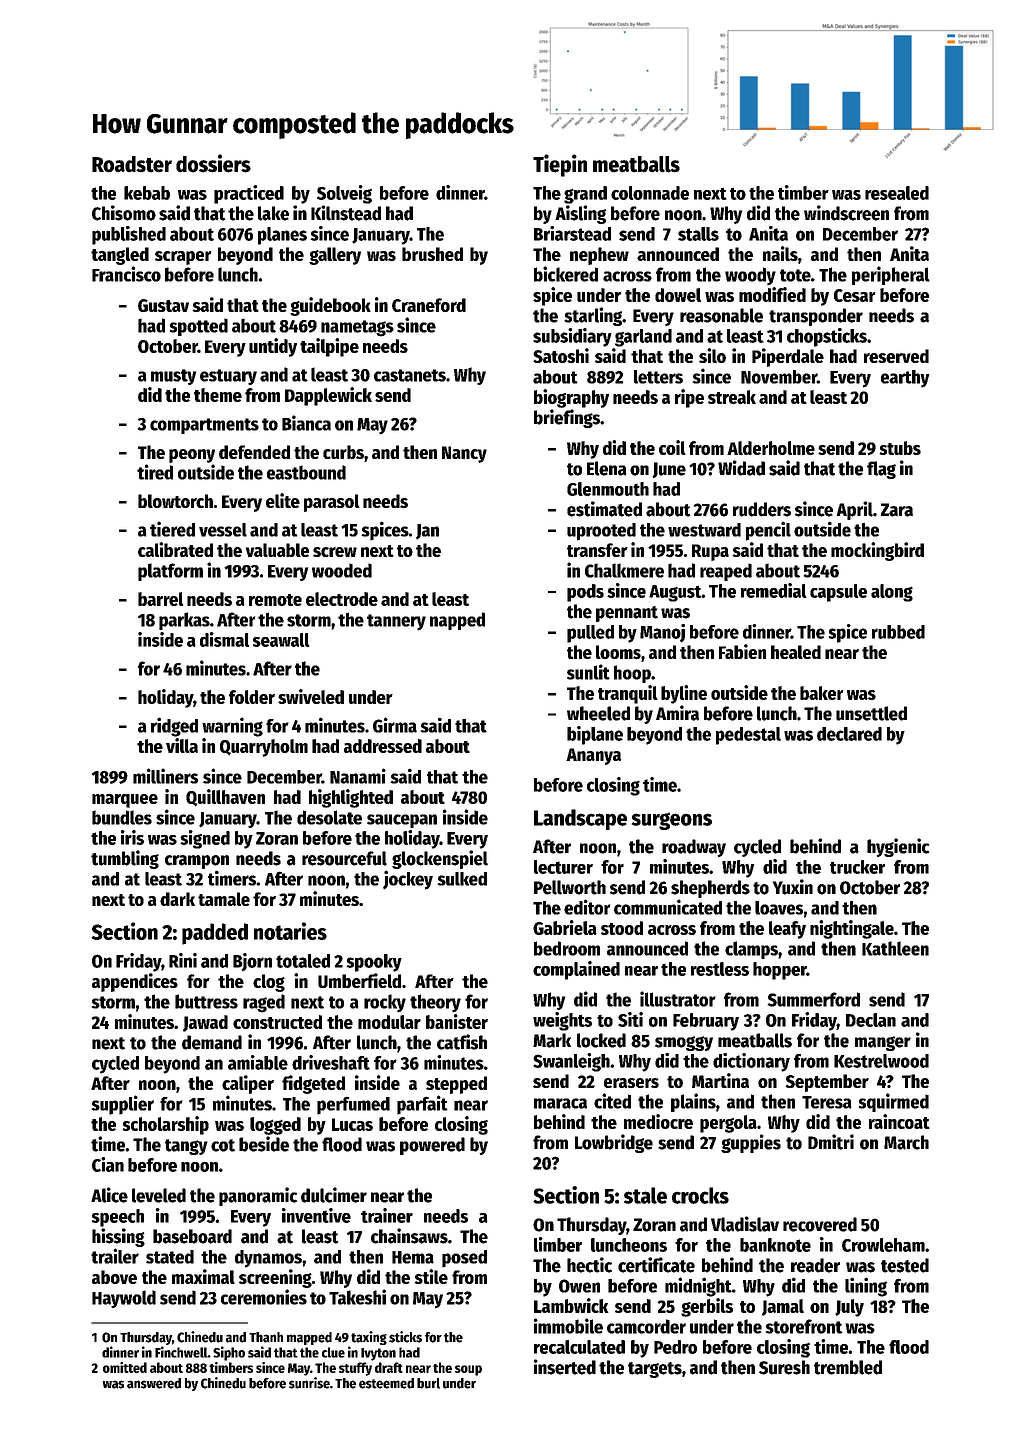  Describe the element at coordinates (560, 165) in the screenshot. I see `Tiepin` at that location.
